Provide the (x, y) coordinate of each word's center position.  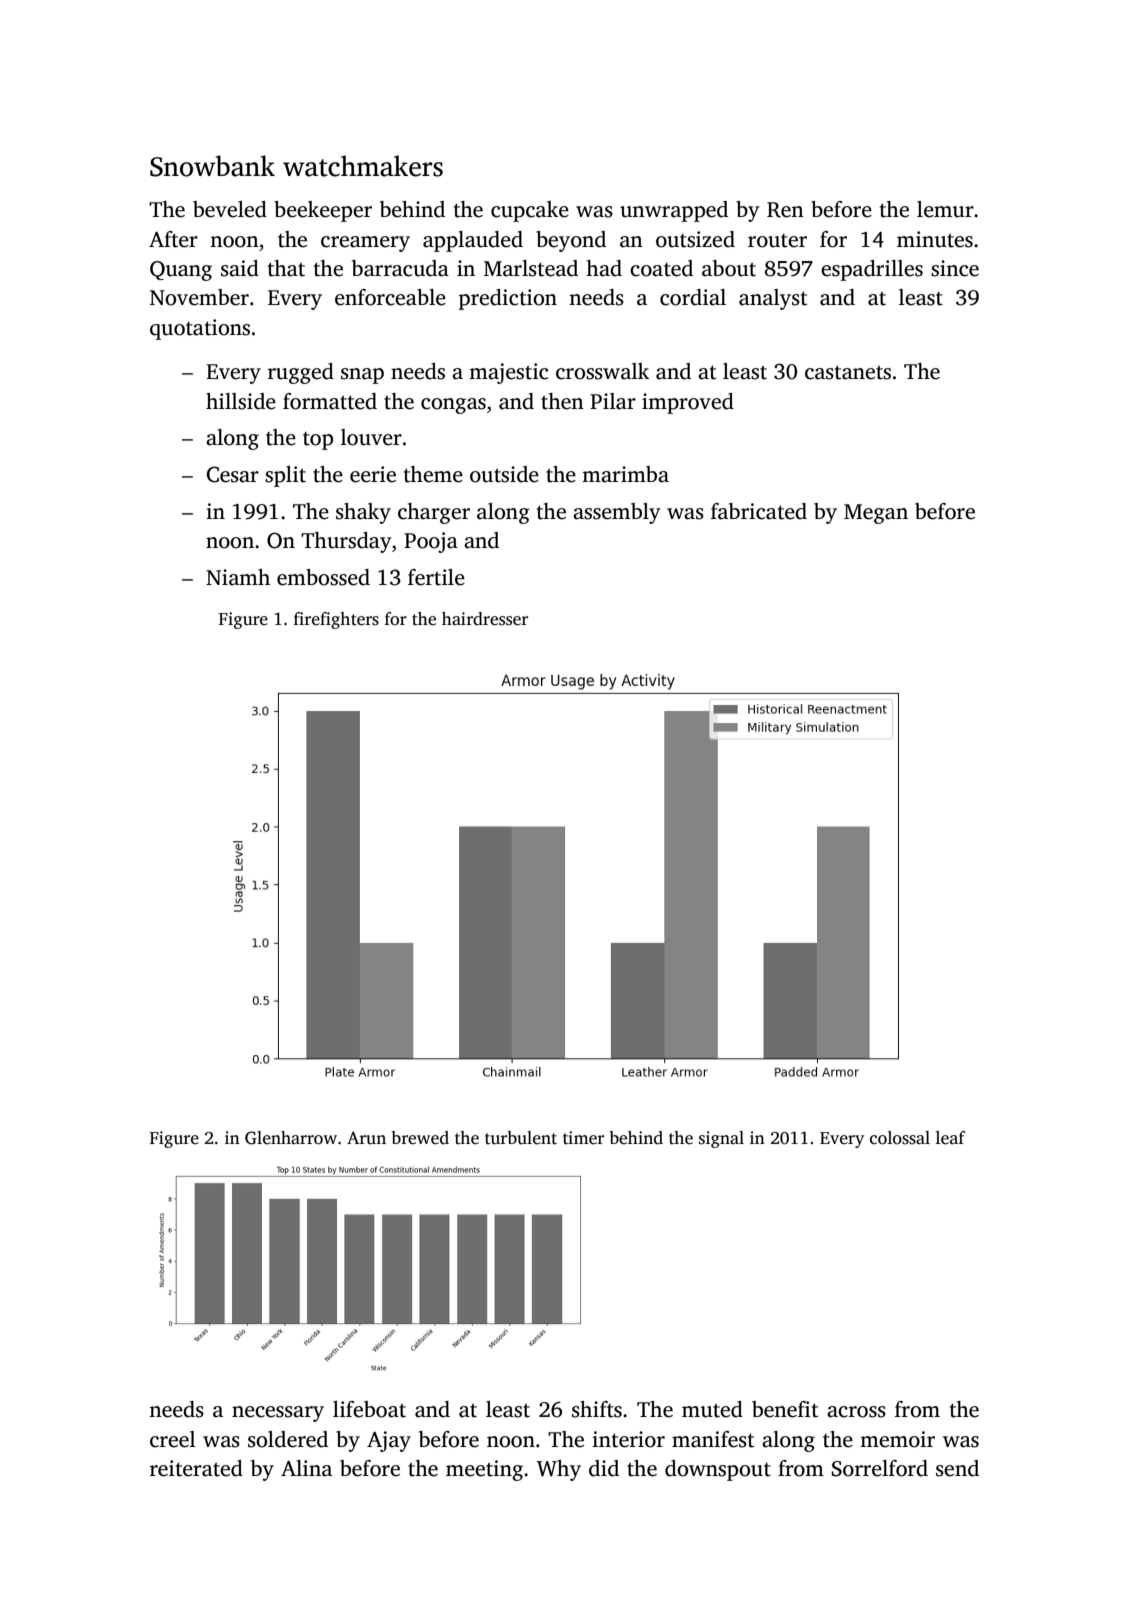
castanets (848, 372)
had (604, 268)
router (777, 241)
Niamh (238, 577)
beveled (230, 209)
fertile (436, 577)
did (604, 1468)
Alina (306, 1468)
